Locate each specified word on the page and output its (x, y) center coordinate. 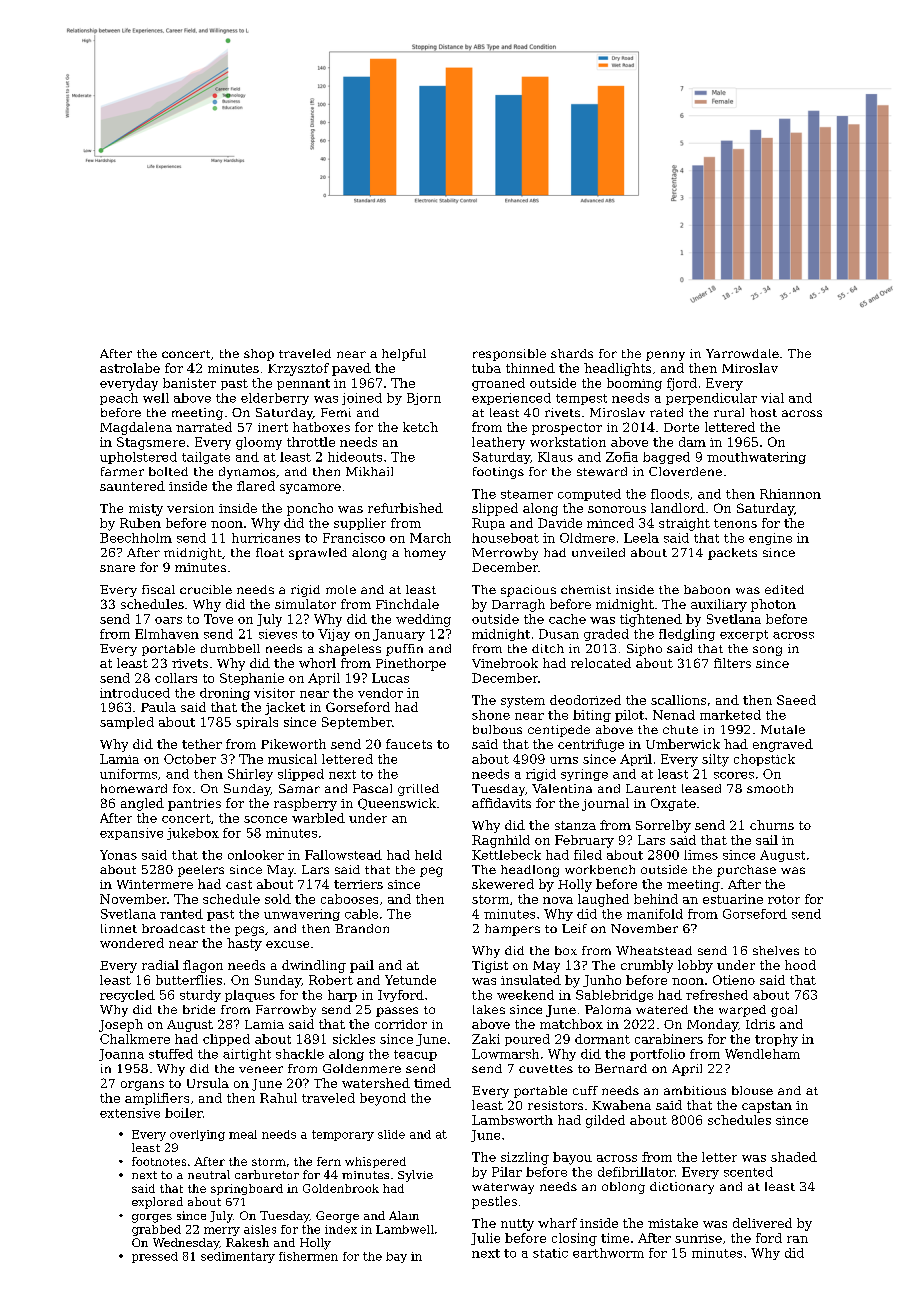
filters (732, 663)
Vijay (334, 635)
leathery (498, 443)
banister (189, 383)
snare (117, 568)
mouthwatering (756, 458)
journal (605, 804)
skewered (503, 884)
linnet (119, 928)
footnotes (159, 1161)
